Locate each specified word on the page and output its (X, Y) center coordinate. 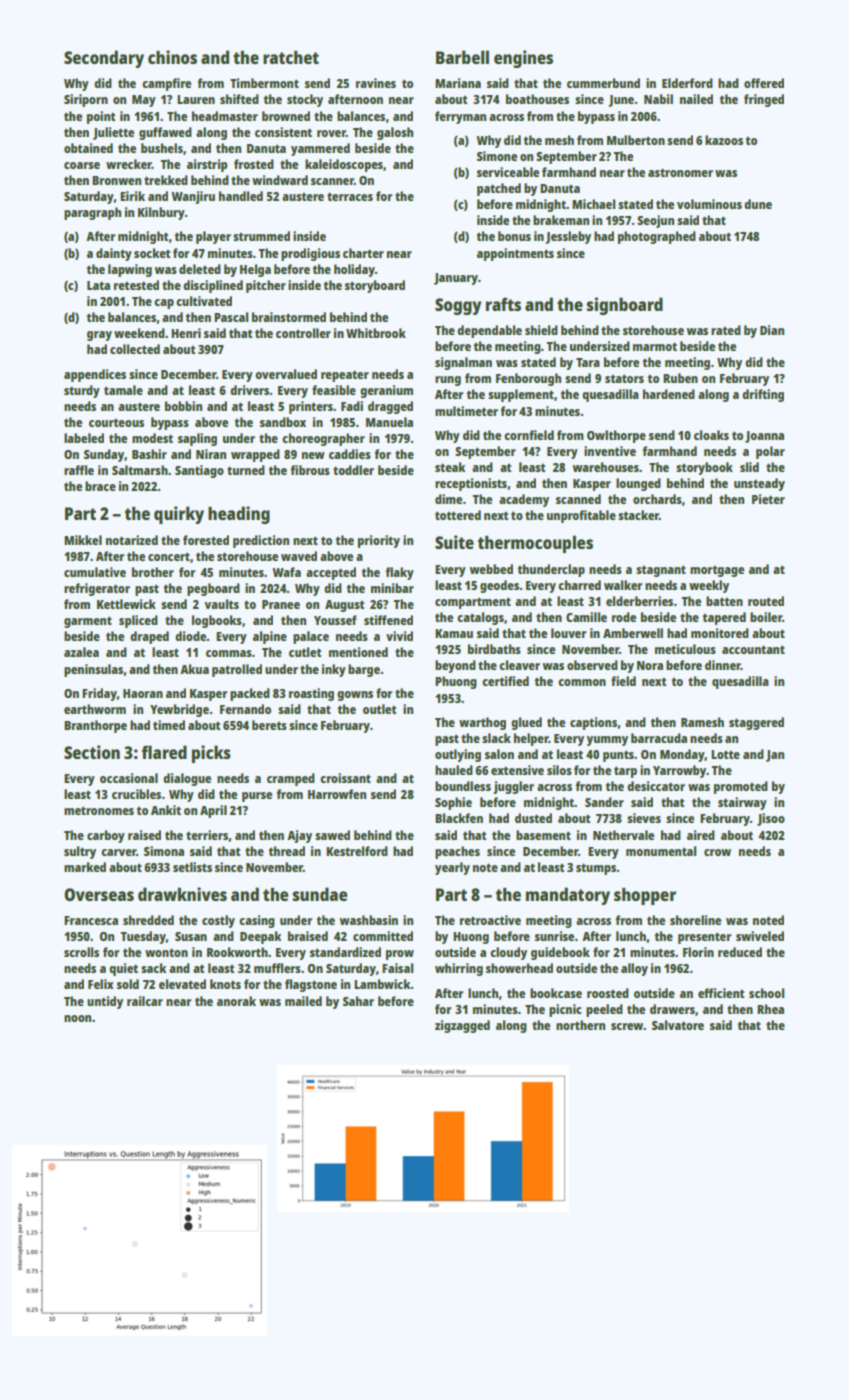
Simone (497, 156)
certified (505, 681)
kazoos (724, 140)
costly (218, 921)
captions (593, 723)
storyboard (375, 286)
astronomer (680, 172)
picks (211, 754)
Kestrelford (357, 851)
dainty (114, 254)
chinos (172, 57)
